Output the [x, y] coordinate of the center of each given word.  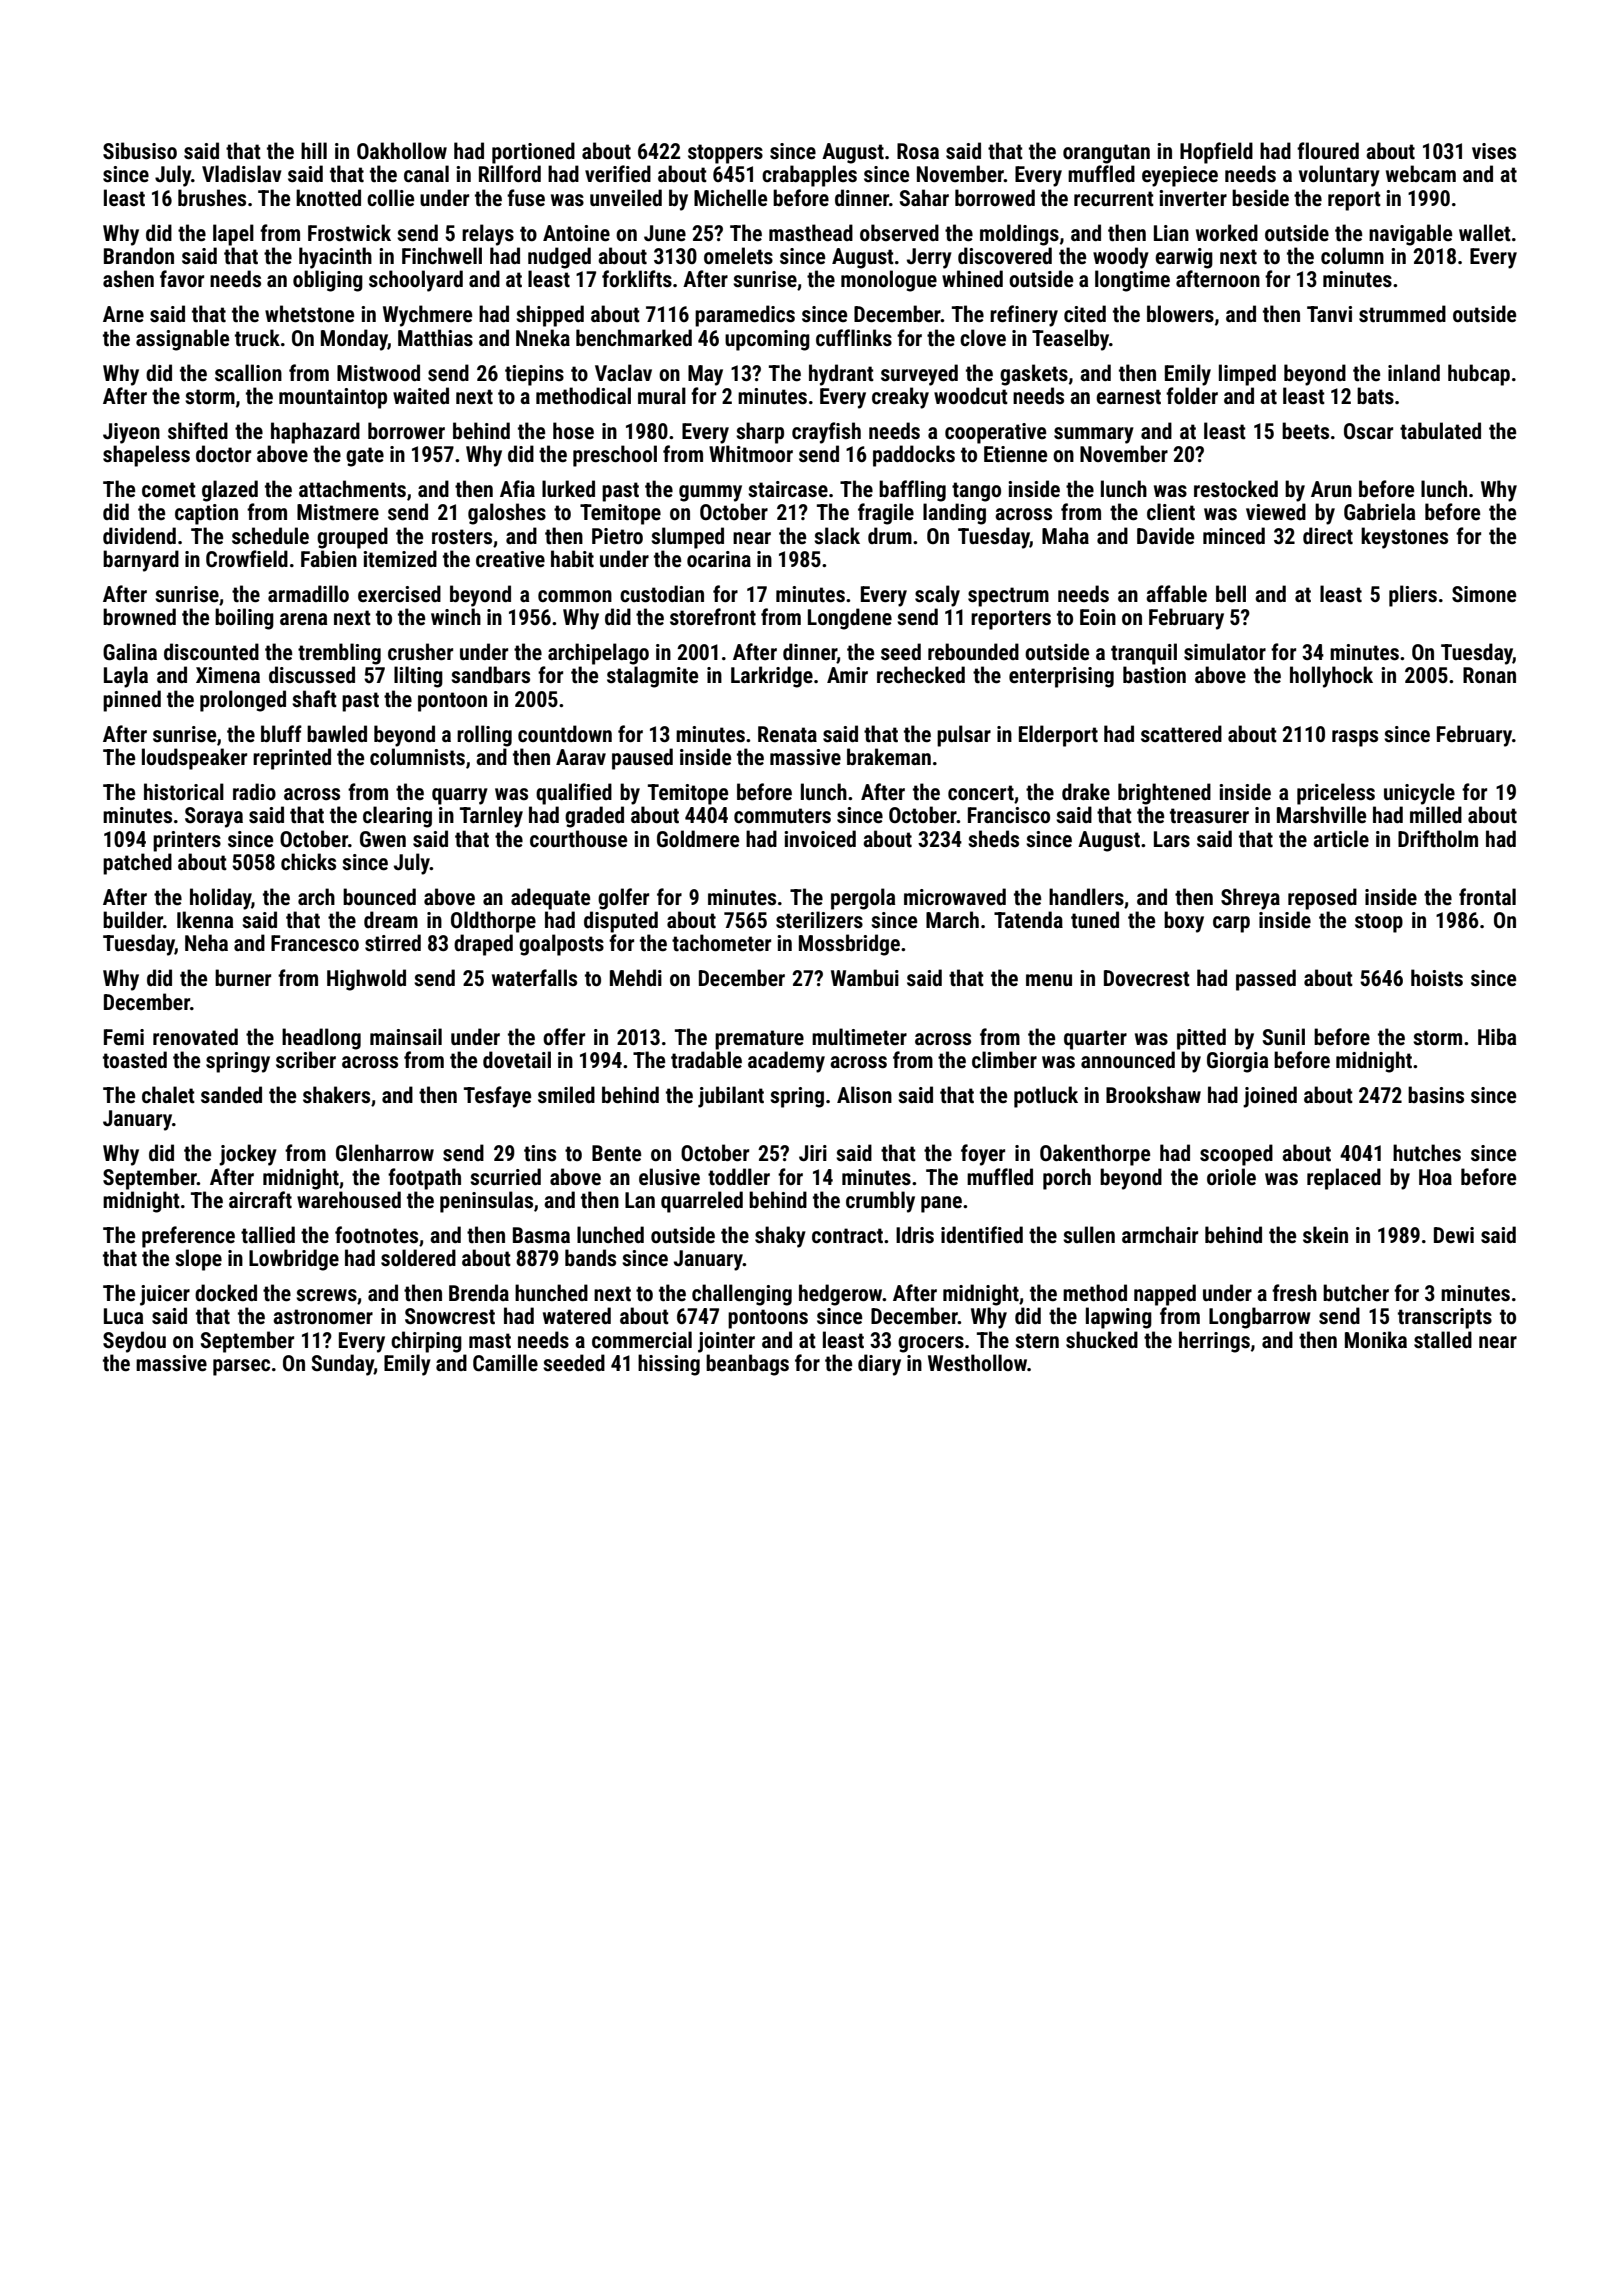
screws [326, 1295]
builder [133, 919]
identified [982, 1235]
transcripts [1445, 1318]
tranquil [1144, 654]
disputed [621, 922]
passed [1266, 980]
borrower [406, 431]
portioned [533, 153]
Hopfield [1216, 153]
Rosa [918, 151]
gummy [710, 493]
